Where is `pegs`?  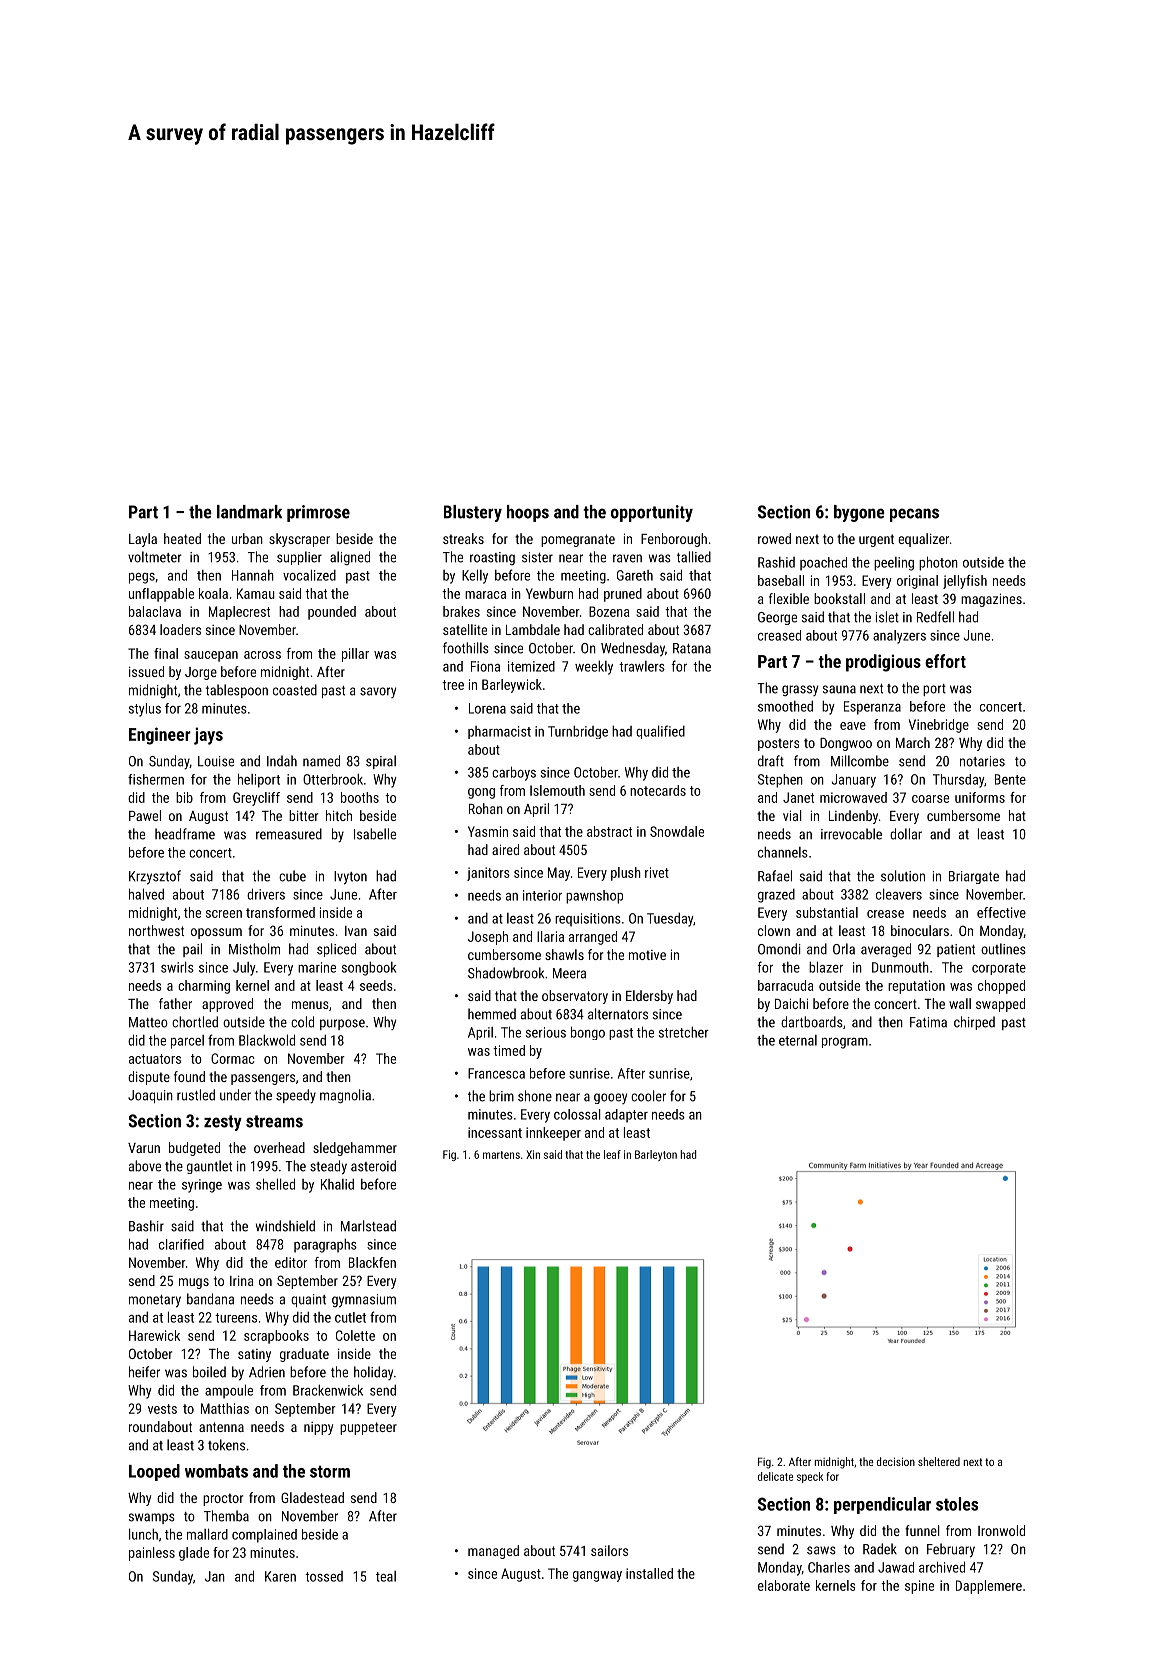 pegs is located at coordinates (142, 578).
